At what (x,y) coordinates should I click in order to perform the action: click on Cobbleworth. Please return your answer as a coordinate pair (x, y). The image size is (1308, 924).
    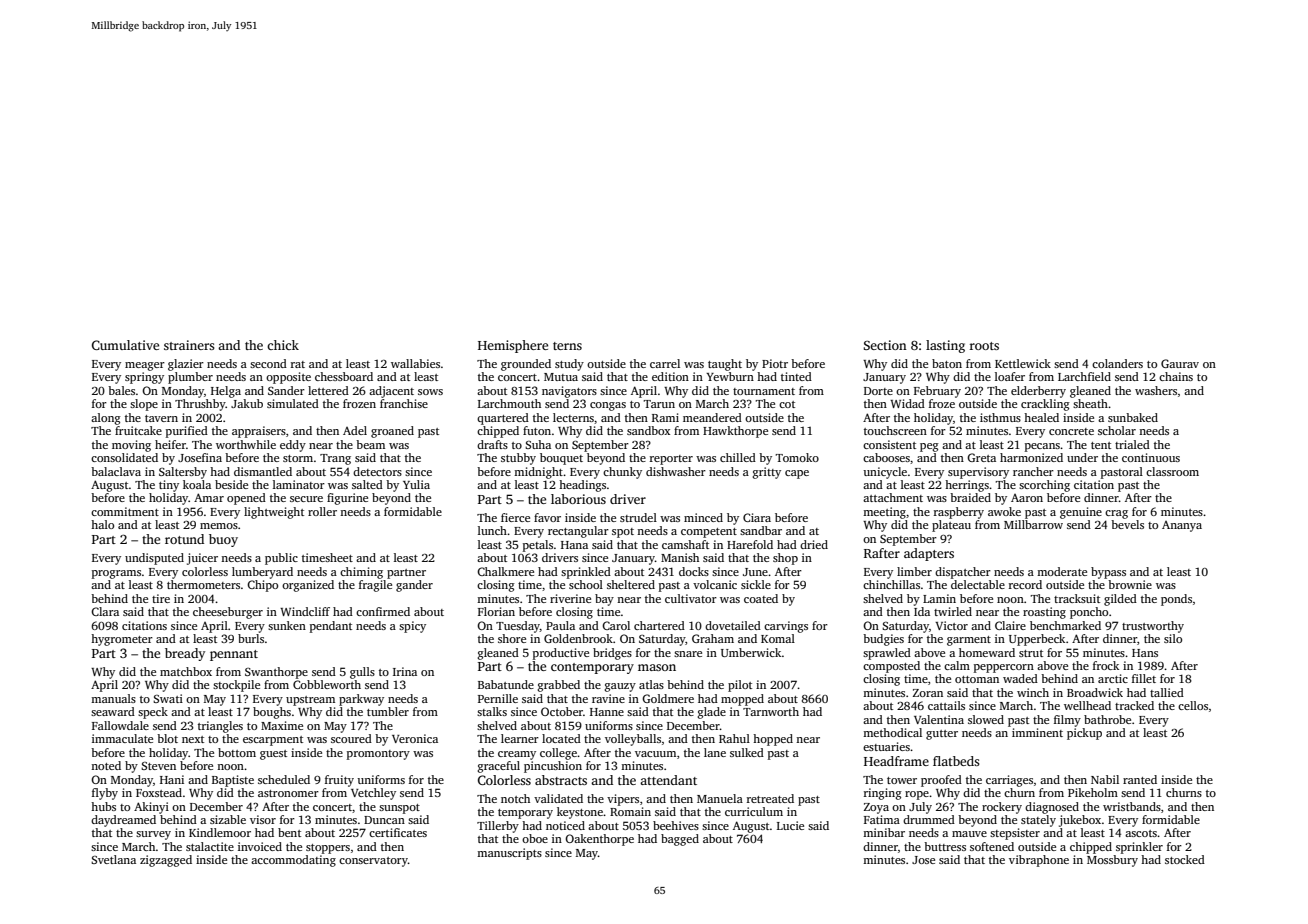
    Looking at the image, I should click on (327, 684).
